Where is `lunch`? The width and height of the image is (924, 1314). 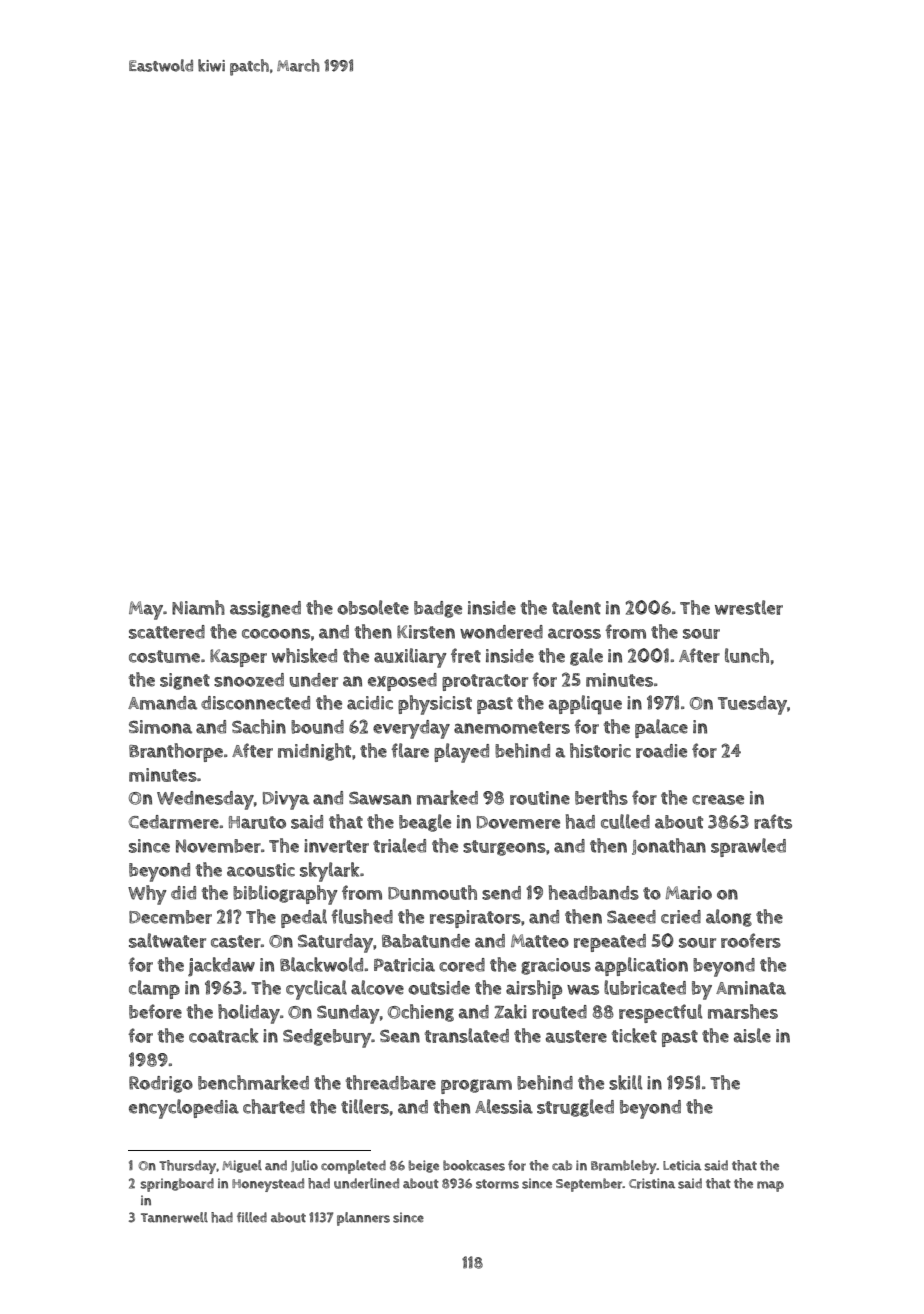
lunch is located at coordinates (747, 655).
